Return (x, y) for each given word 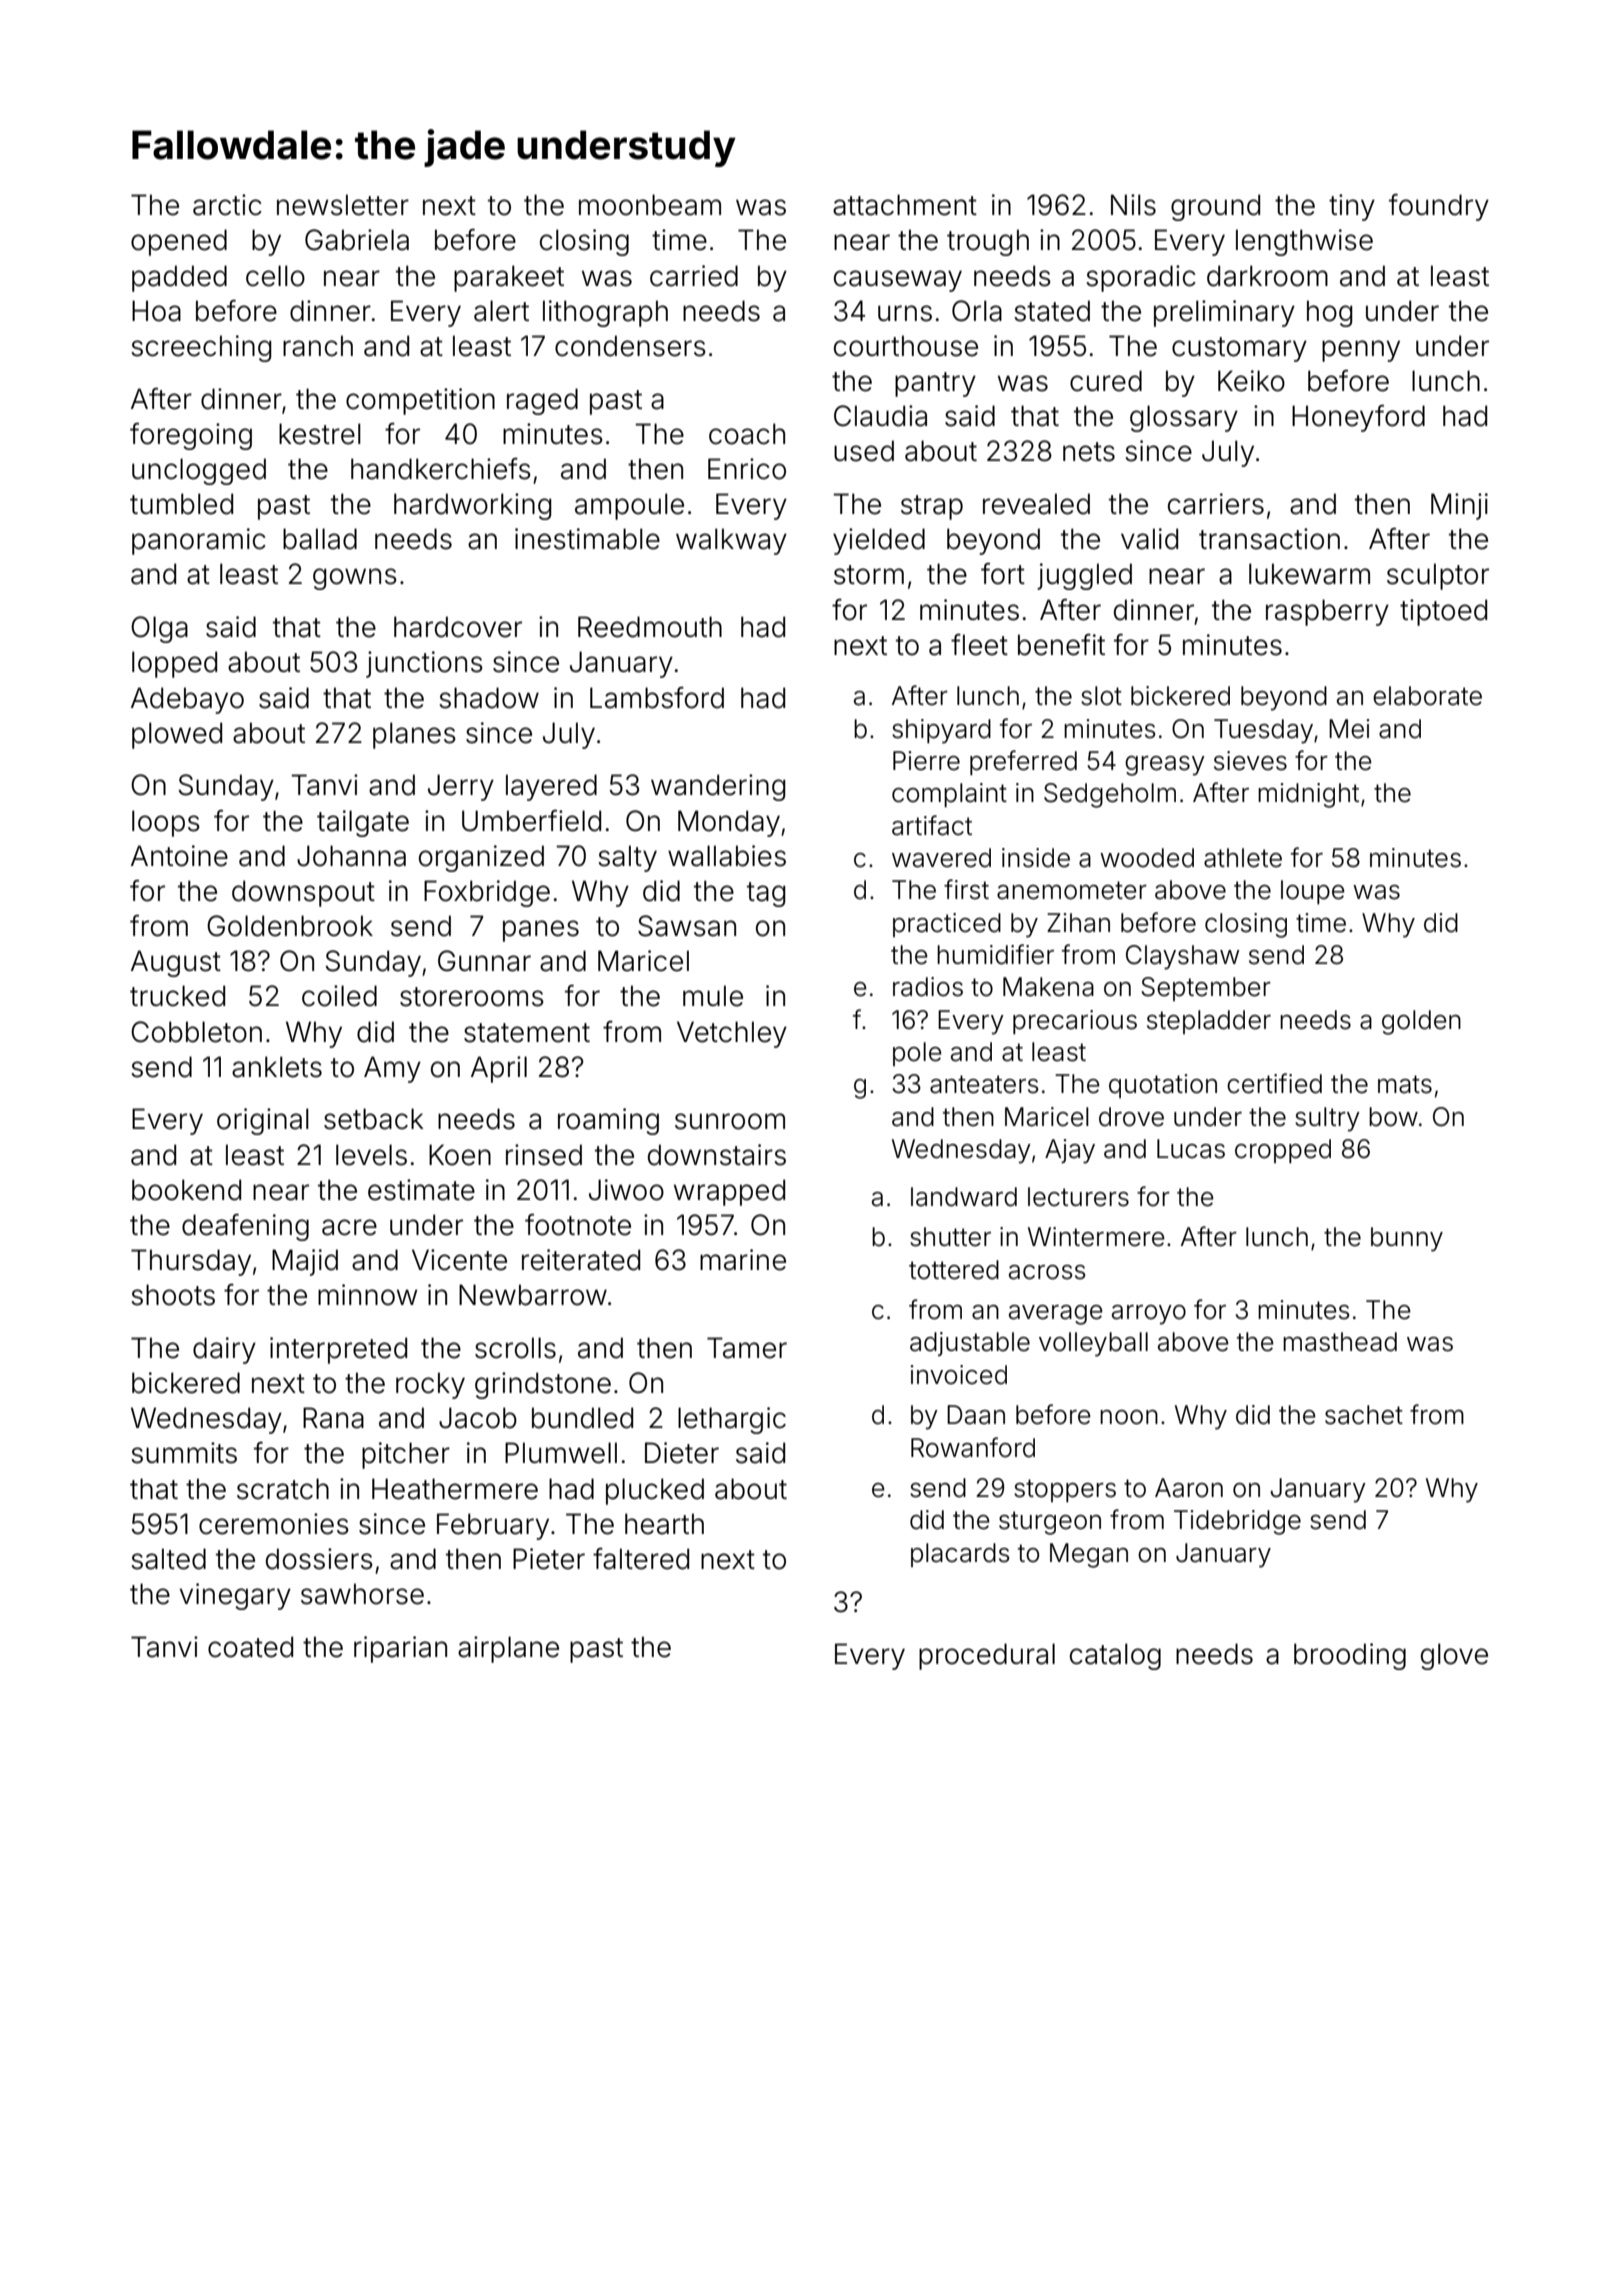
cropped (1283, 1151)
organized (481, 858)
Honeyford (1358, 418)
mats (1405, 1084)
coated (250, 1647)
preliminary (1224, 313)
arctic (227, 205)
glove (1454, 1656)
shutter (950, 1237)
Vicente (459, 1260)
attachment (905, 205)
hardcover (458, 627)
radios (928, 987)
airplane (508, 1649)
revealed (1036, 504)
